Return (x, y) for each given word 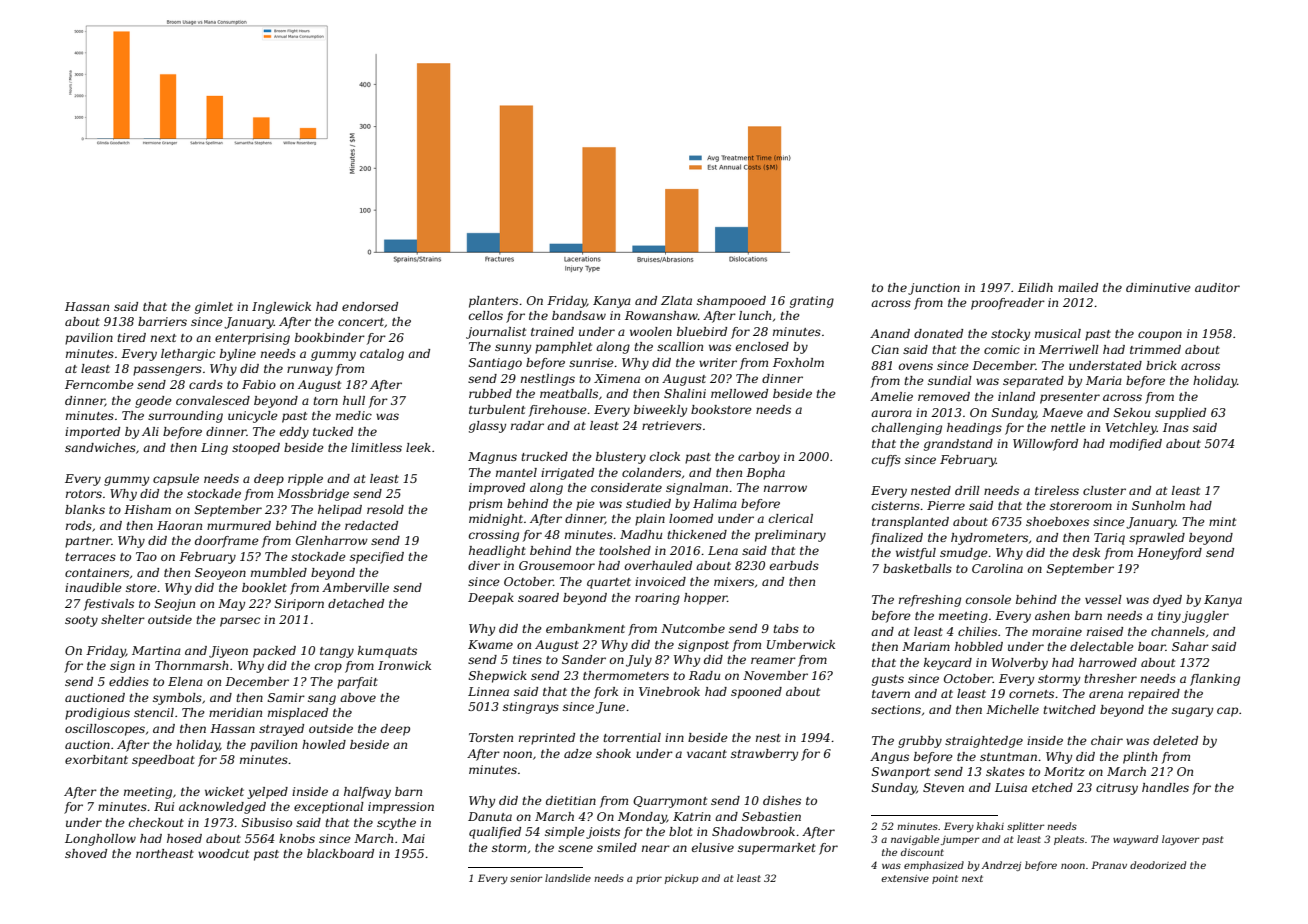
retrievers (672, 425)
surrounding (185, 417)
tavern (891, 694)
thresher (1110, 678)
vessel (1103, 599)
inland (1016, 396)
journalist (496, 333)
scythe (396, 824)
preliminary (790, 536)
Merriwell (1069, 349)
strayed (281, 730)
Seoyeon (220, 574)
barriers (162, 321)
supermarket (777, 849)
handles (1165, 787)
